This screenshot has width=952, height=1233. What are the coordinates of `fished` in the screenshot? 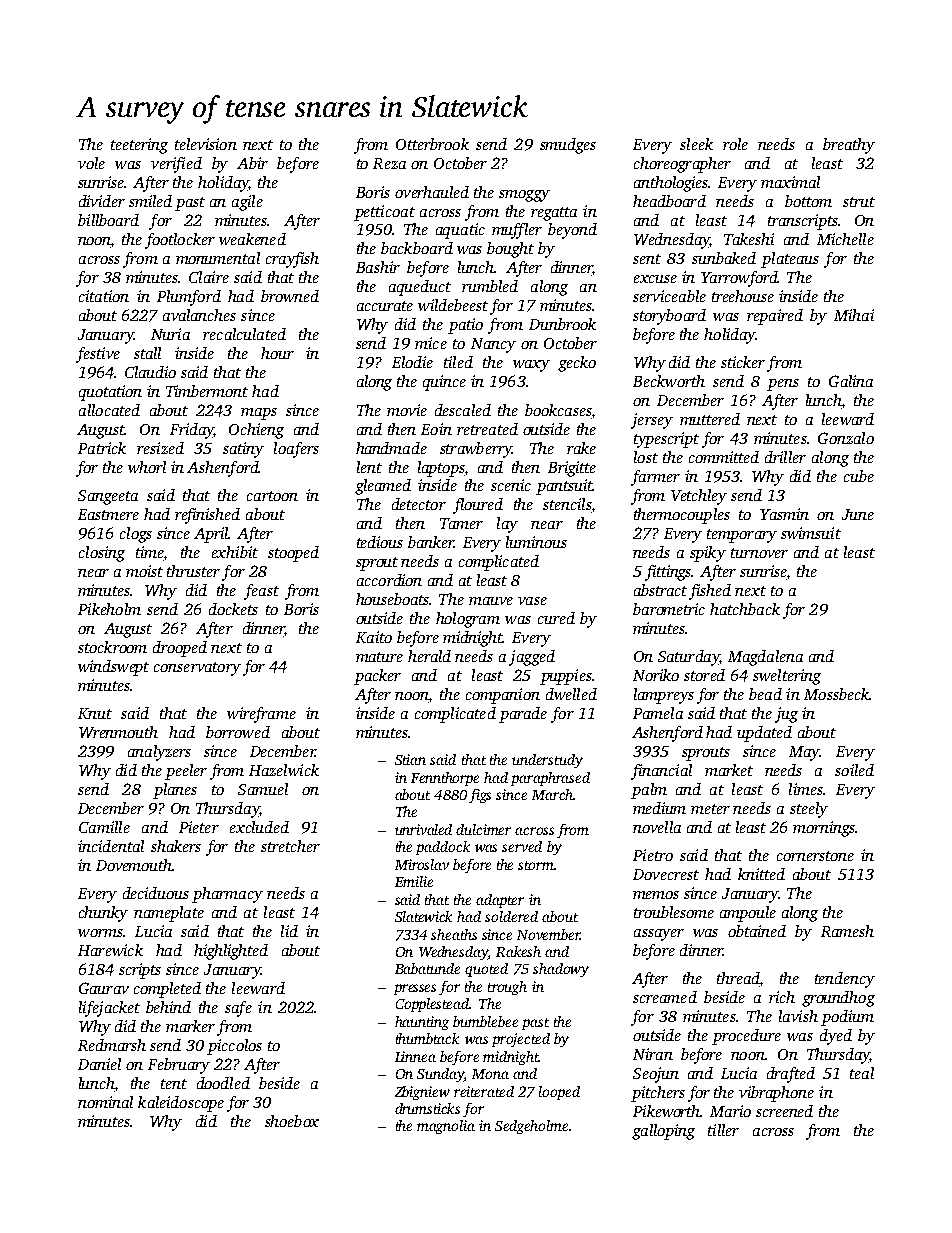 It's located at (710, 592).
